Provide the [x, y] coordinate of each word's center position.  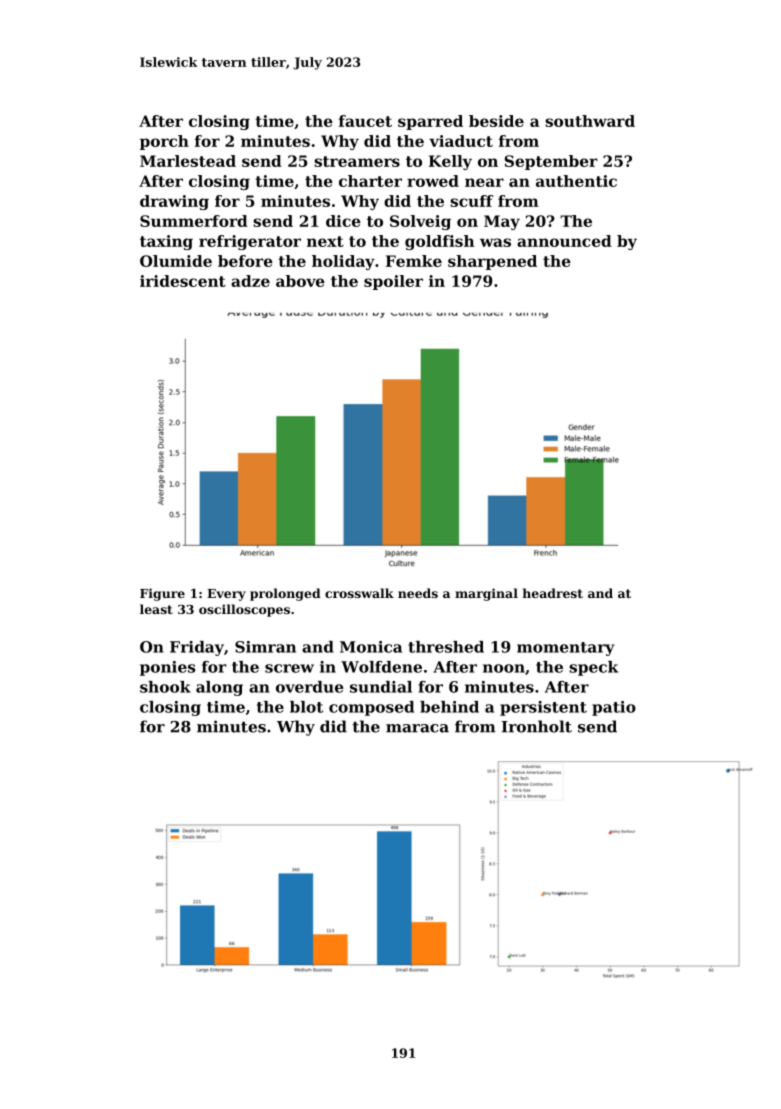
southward [590, 121]
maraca [417, 728]
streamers [357, 161]
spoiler [393, 282]
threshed [446, 647]
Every [226, 595]
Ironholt [536, 726]
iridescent [183, 281]
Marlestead [188, 161]
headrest [553, 593]
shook [165, 687]
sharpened [492, 262]
